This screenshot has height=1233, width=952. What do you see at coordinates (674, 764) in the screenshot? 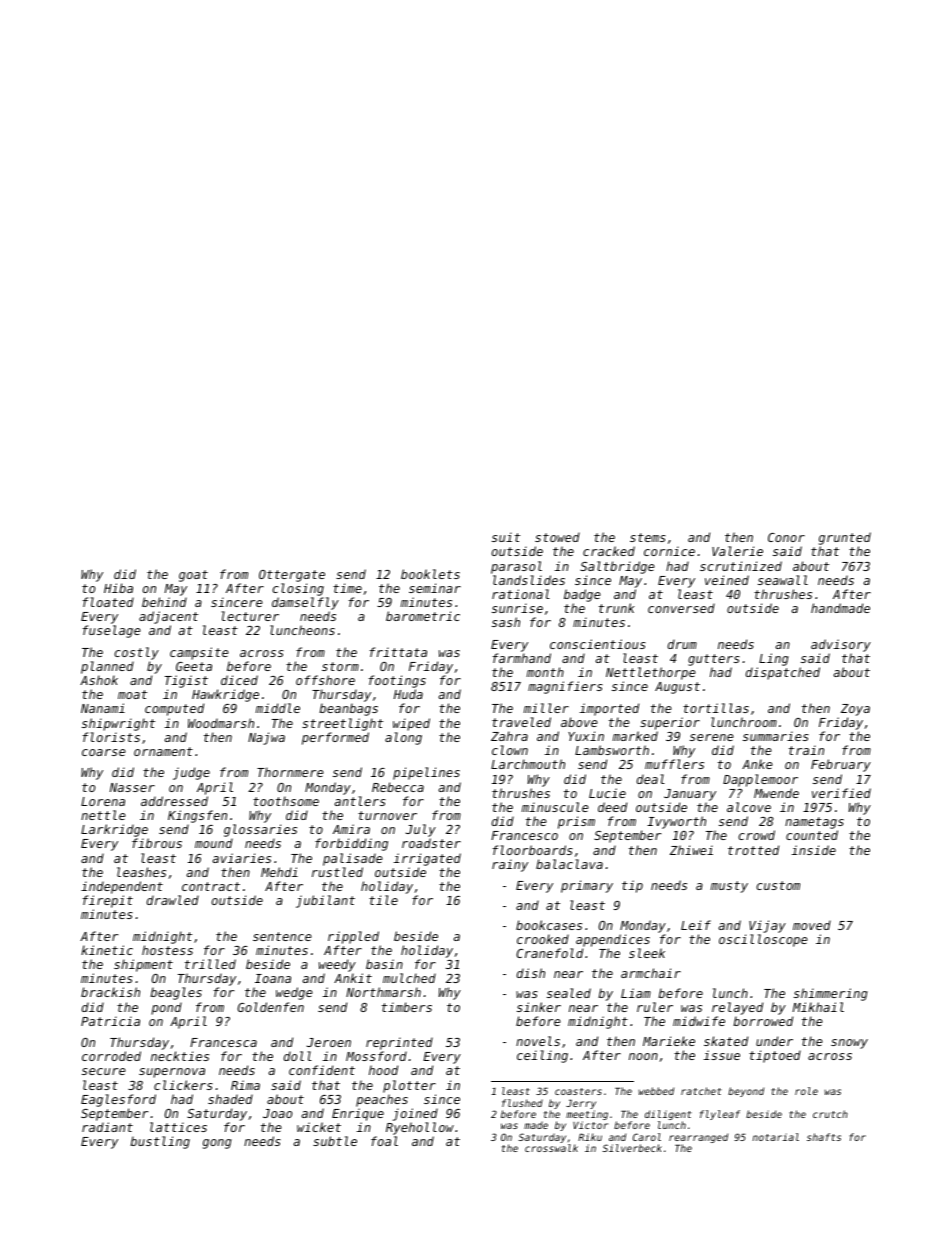
I see `mufflers` at bounding box center [674, 764].
